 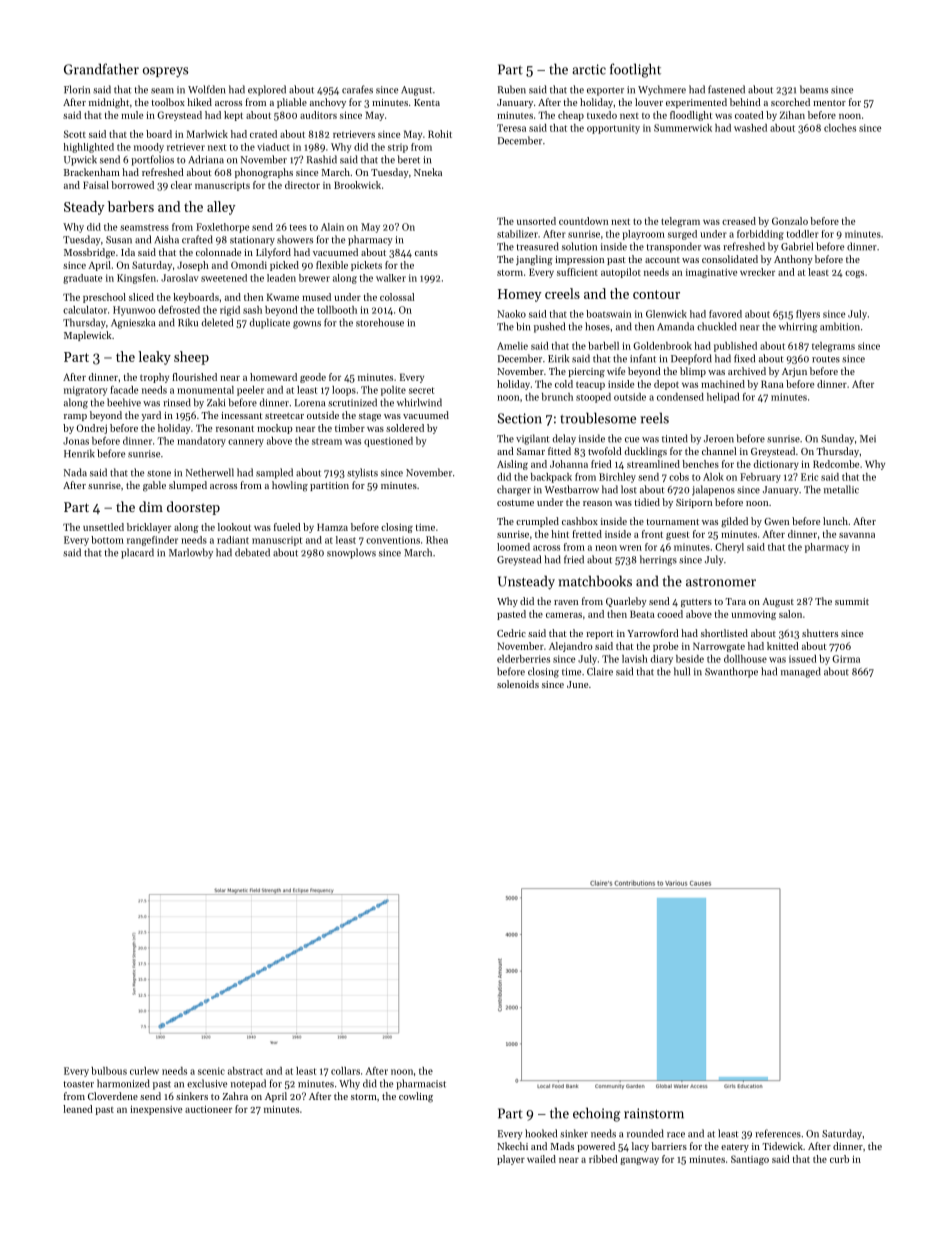 What do you see at coordinates (518, 684) in the page?
I see `solenoids` at bounding box center [518, 684].
